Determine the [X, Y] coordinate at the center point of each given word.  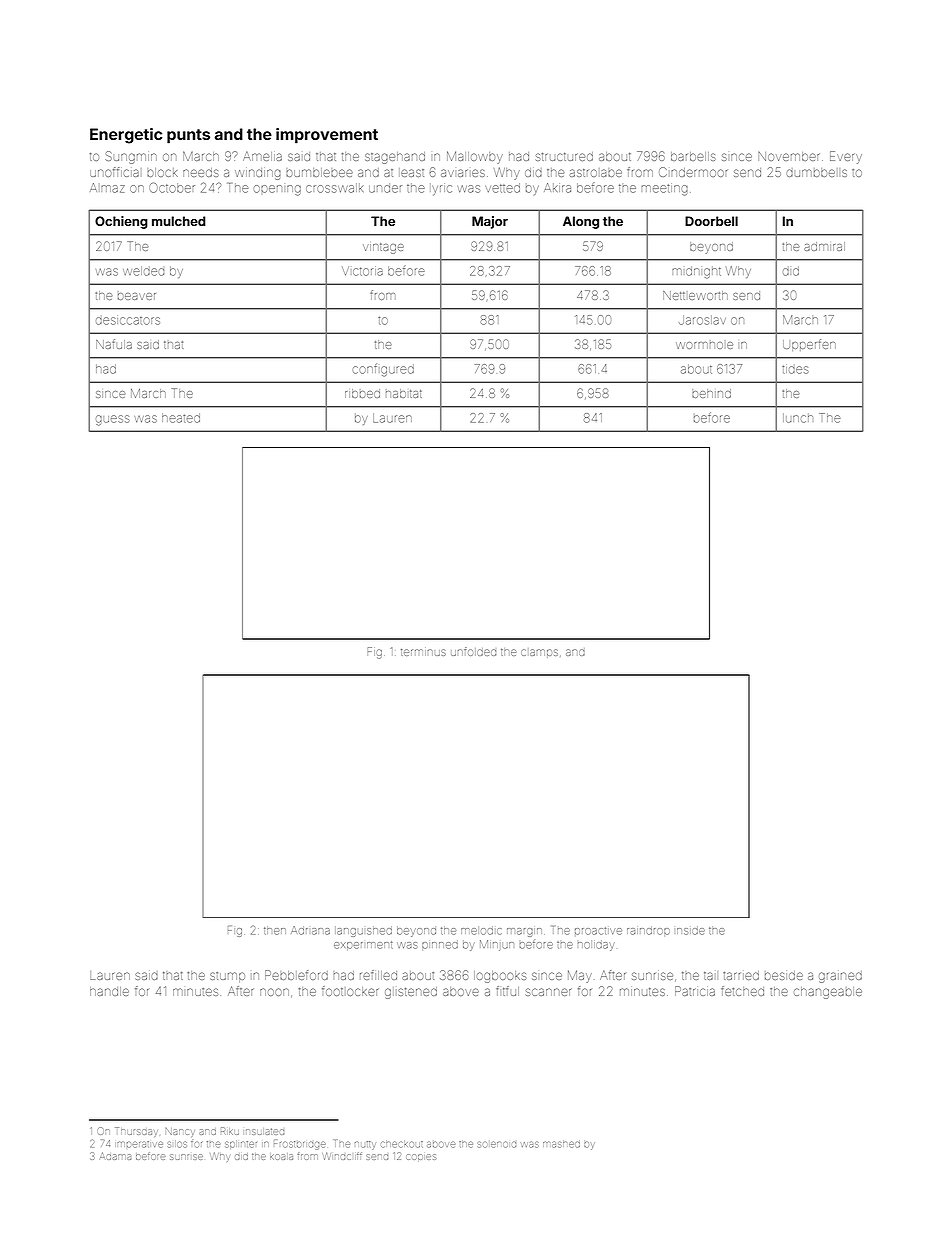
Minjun [497, 945]
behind [711, 393]
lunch [798, 418]
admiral [824, 246]
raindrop [648, 930]
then [275, 930]
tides [795, 369]
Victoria [362, 271]
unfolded [473, 651]
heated [181, 418]
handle [109, 991]
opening [277, 190]
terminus [423, 652]
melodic [481, 930]
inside [691, 930]
